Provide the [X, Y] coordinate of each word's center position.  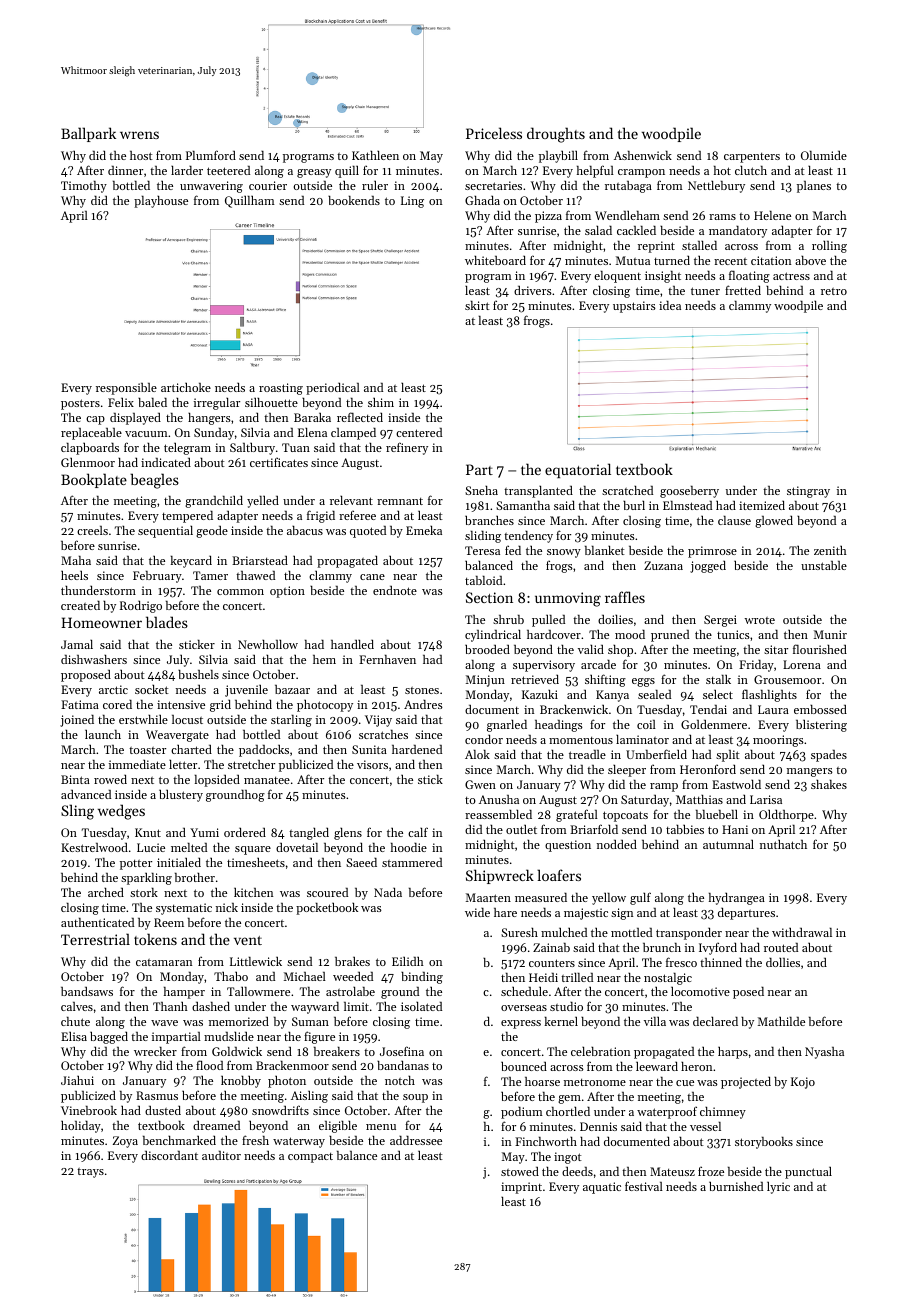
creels [92, 530]
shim [381, 402]
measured [541, 897]
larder [187, 170]
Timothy [84, 187]
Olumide [824, 155]
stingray [808, 492]
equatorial [578, 470]
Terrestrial [95, 939]
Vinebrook [89, 1110]
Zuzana [663, 565]
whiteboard [495, 260]
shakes [829, 784]
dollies [783, 962]
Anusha [499, 799]
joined [77, 721]
